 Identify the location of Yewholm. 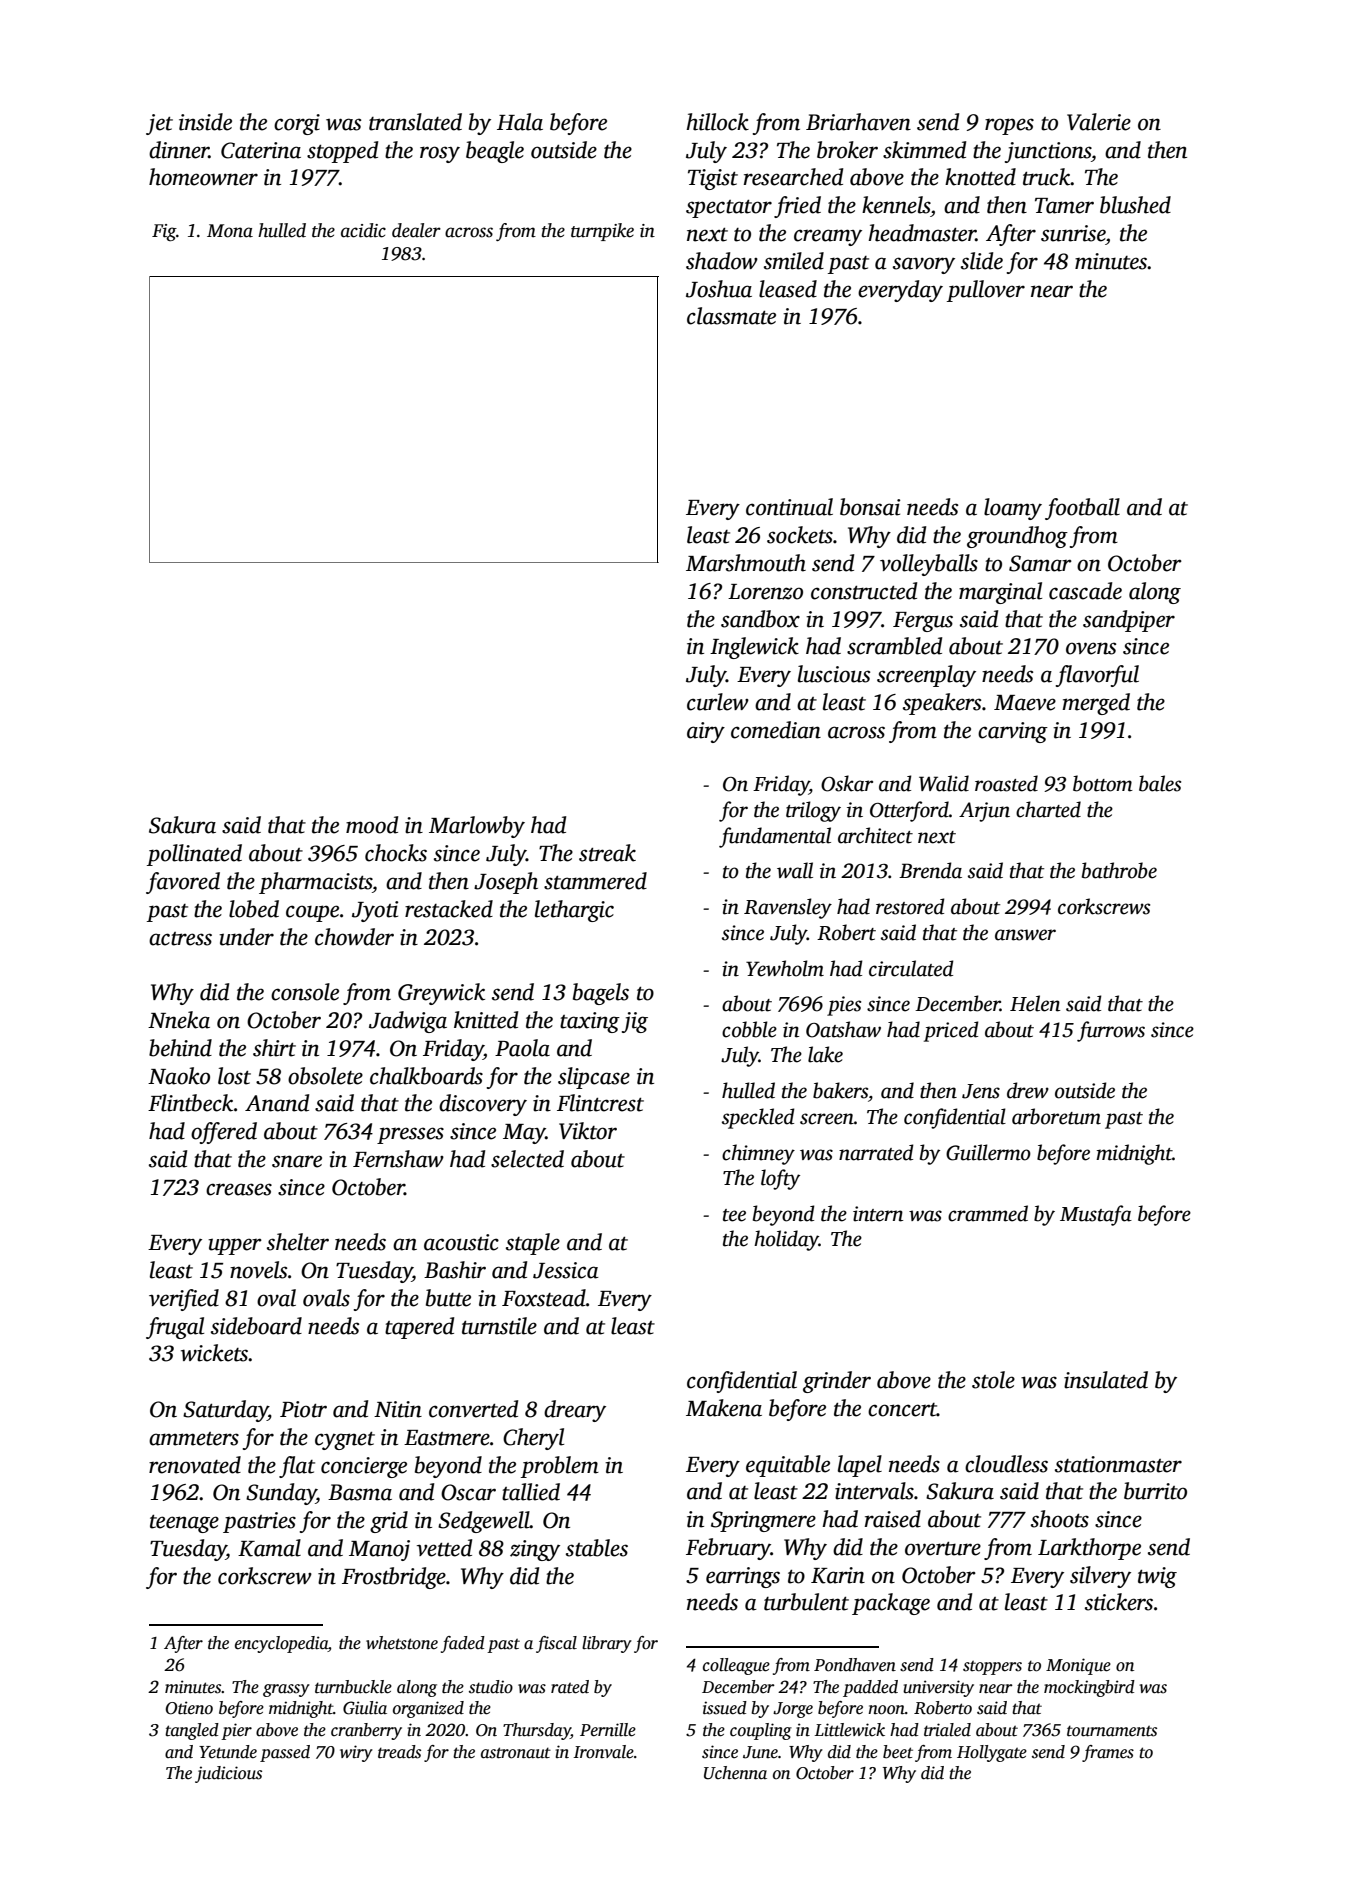
(785, 968).
